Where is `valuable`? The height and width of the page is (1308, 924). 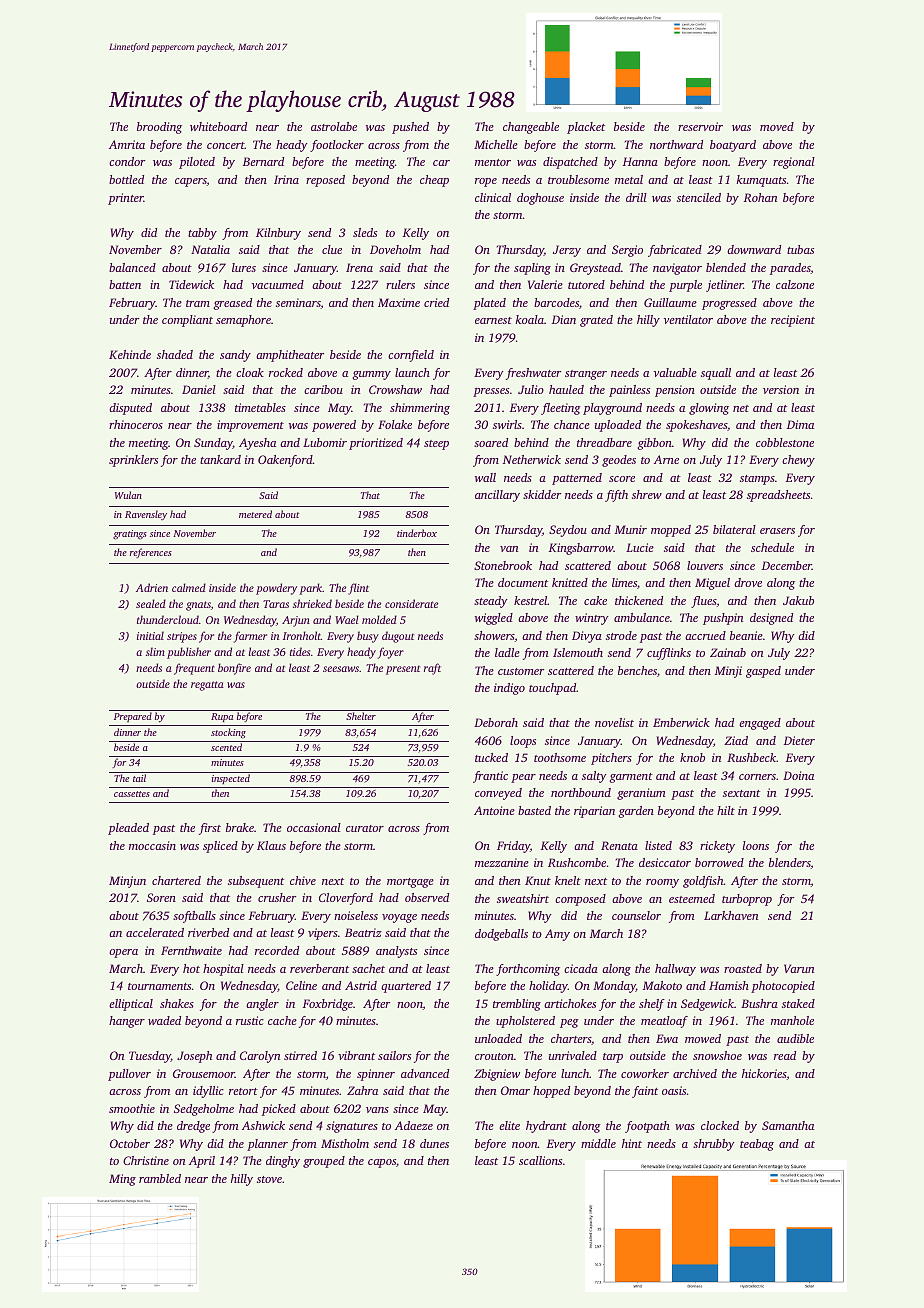
valuable is located at coordinates (675, 372).
